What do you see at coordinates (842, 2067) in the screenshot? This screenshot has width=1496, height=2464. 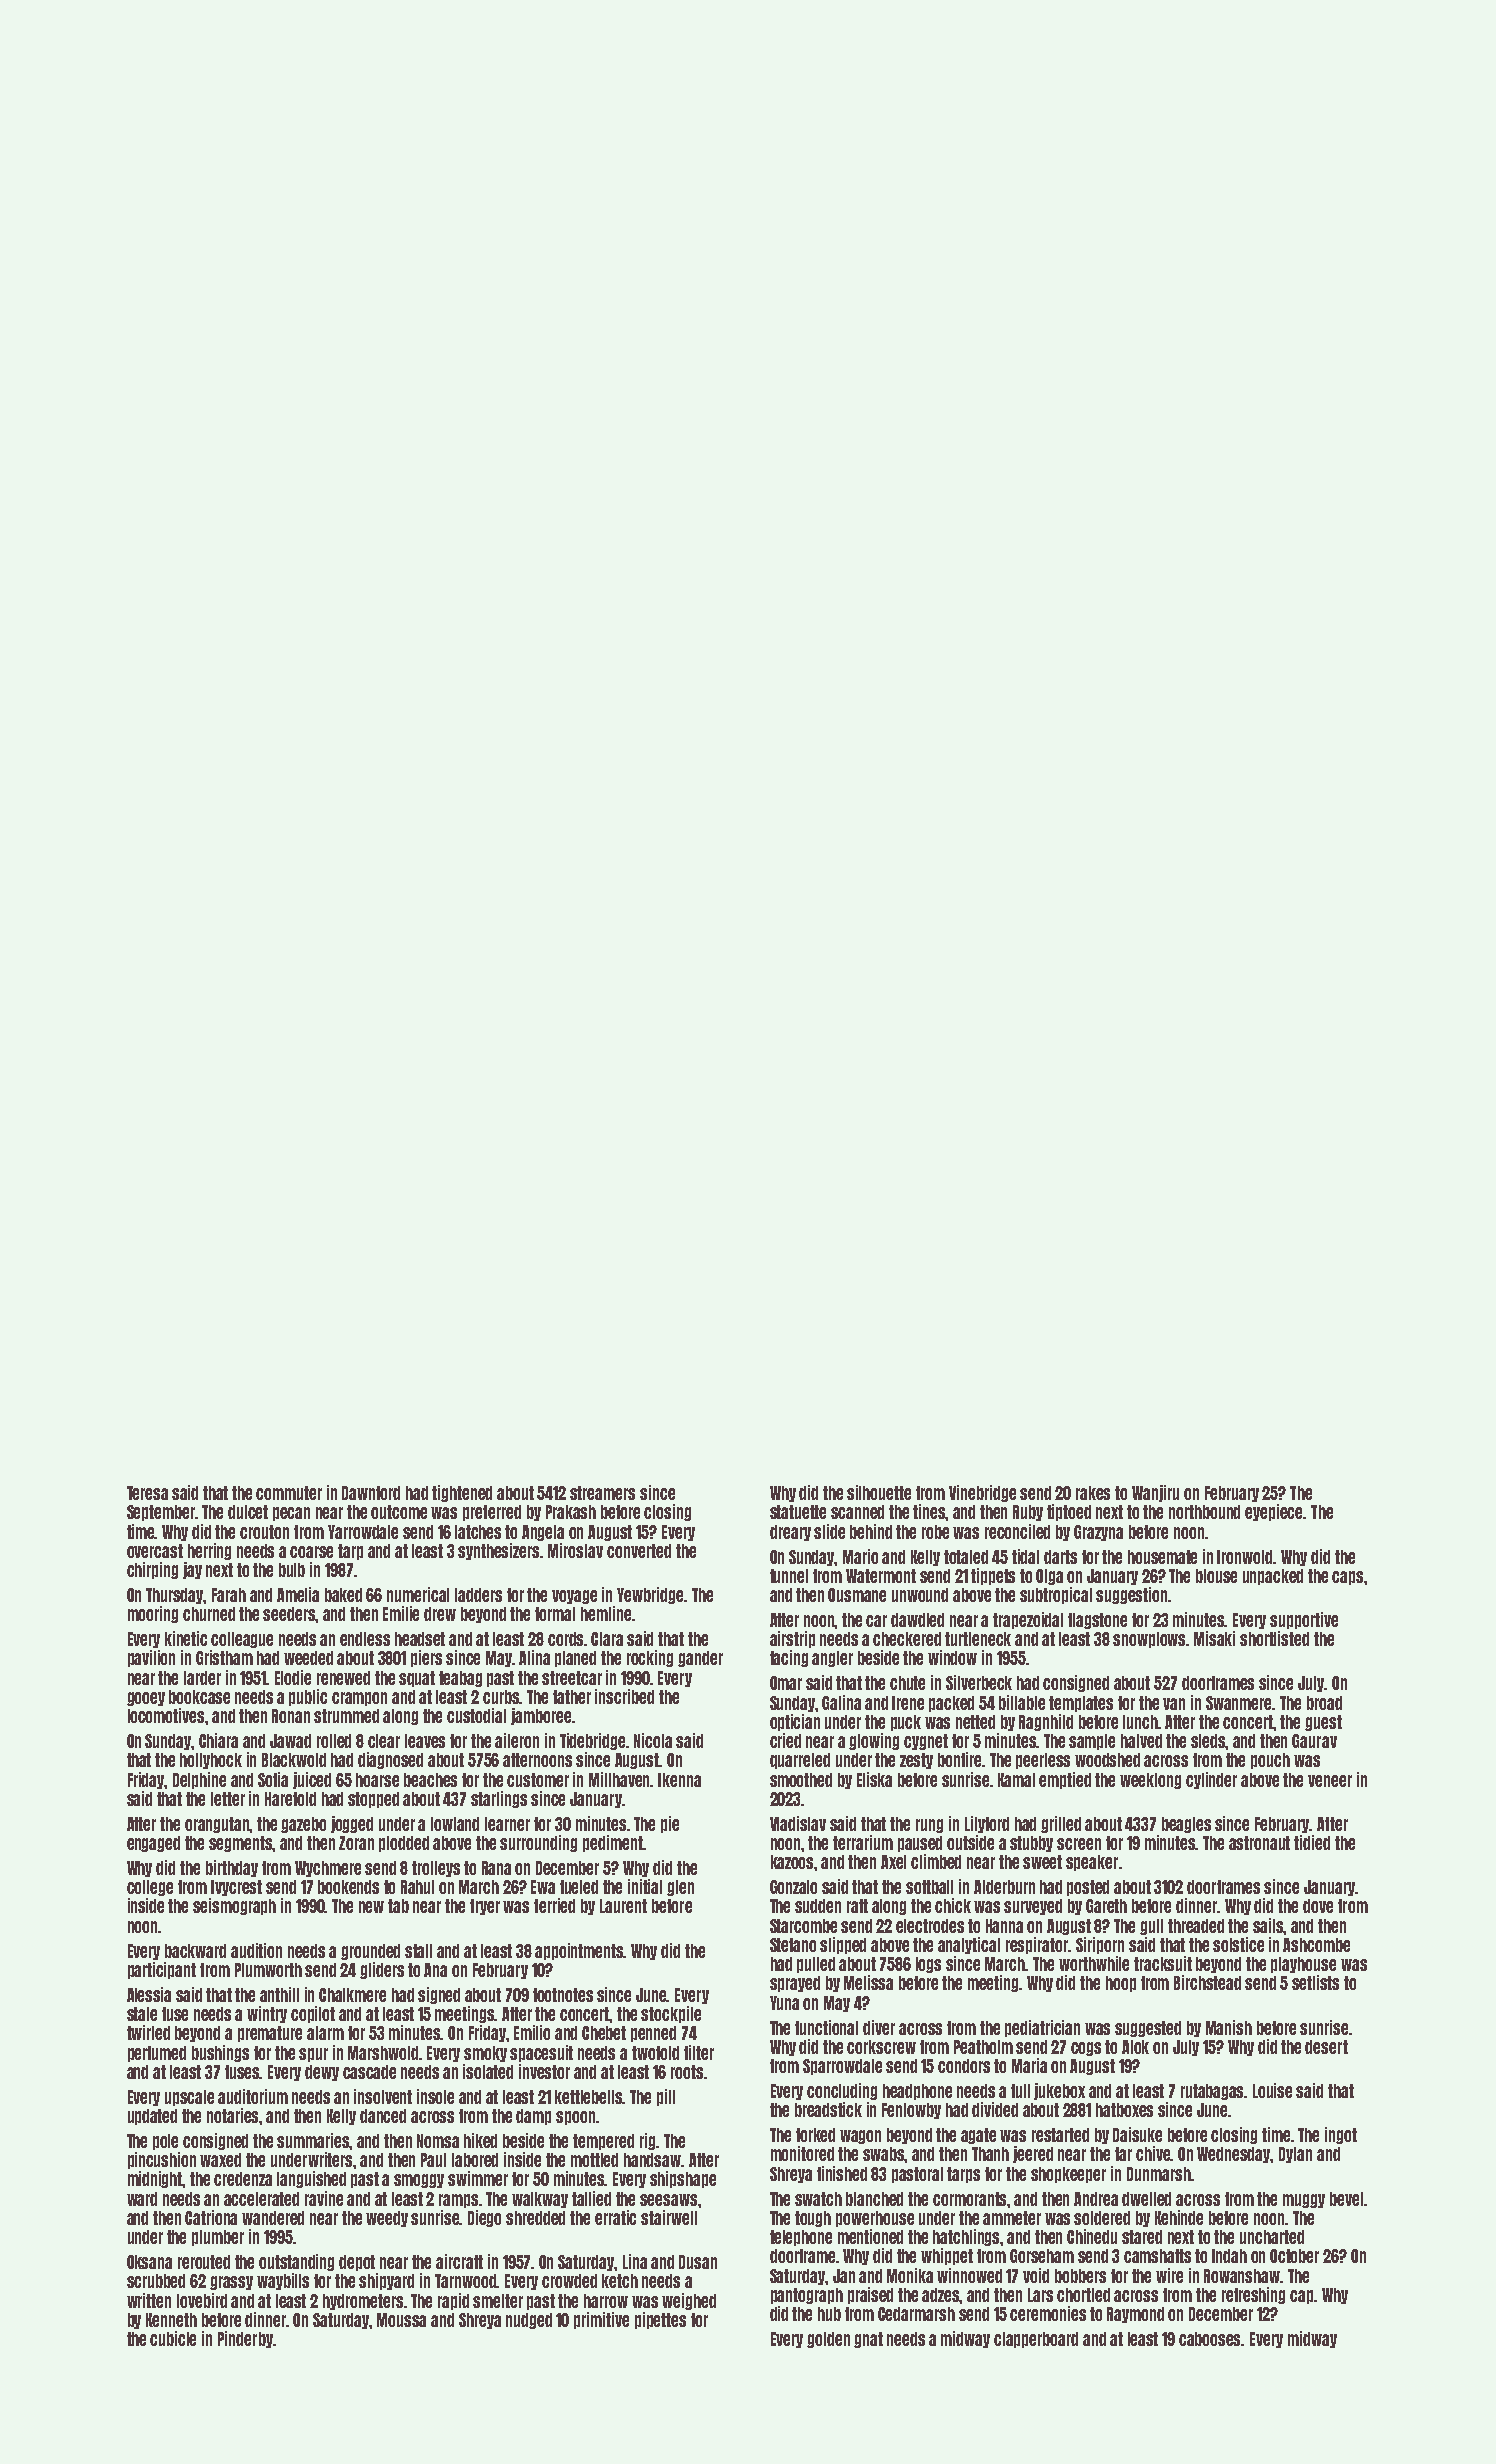 I see `Sparrowdale` at bounding box center [842, 2067].
